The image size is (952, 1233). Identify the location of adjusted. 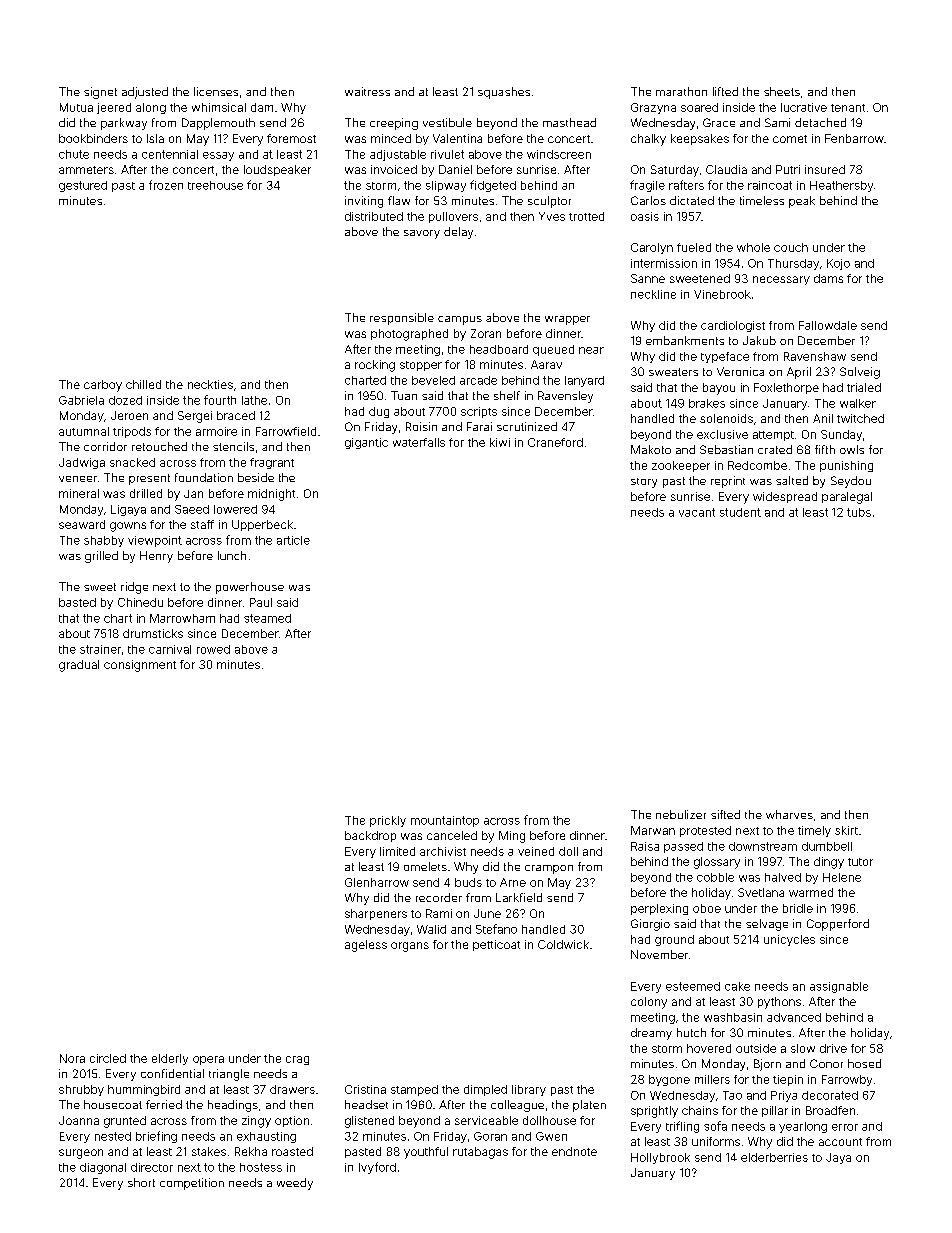
(145, 93).
